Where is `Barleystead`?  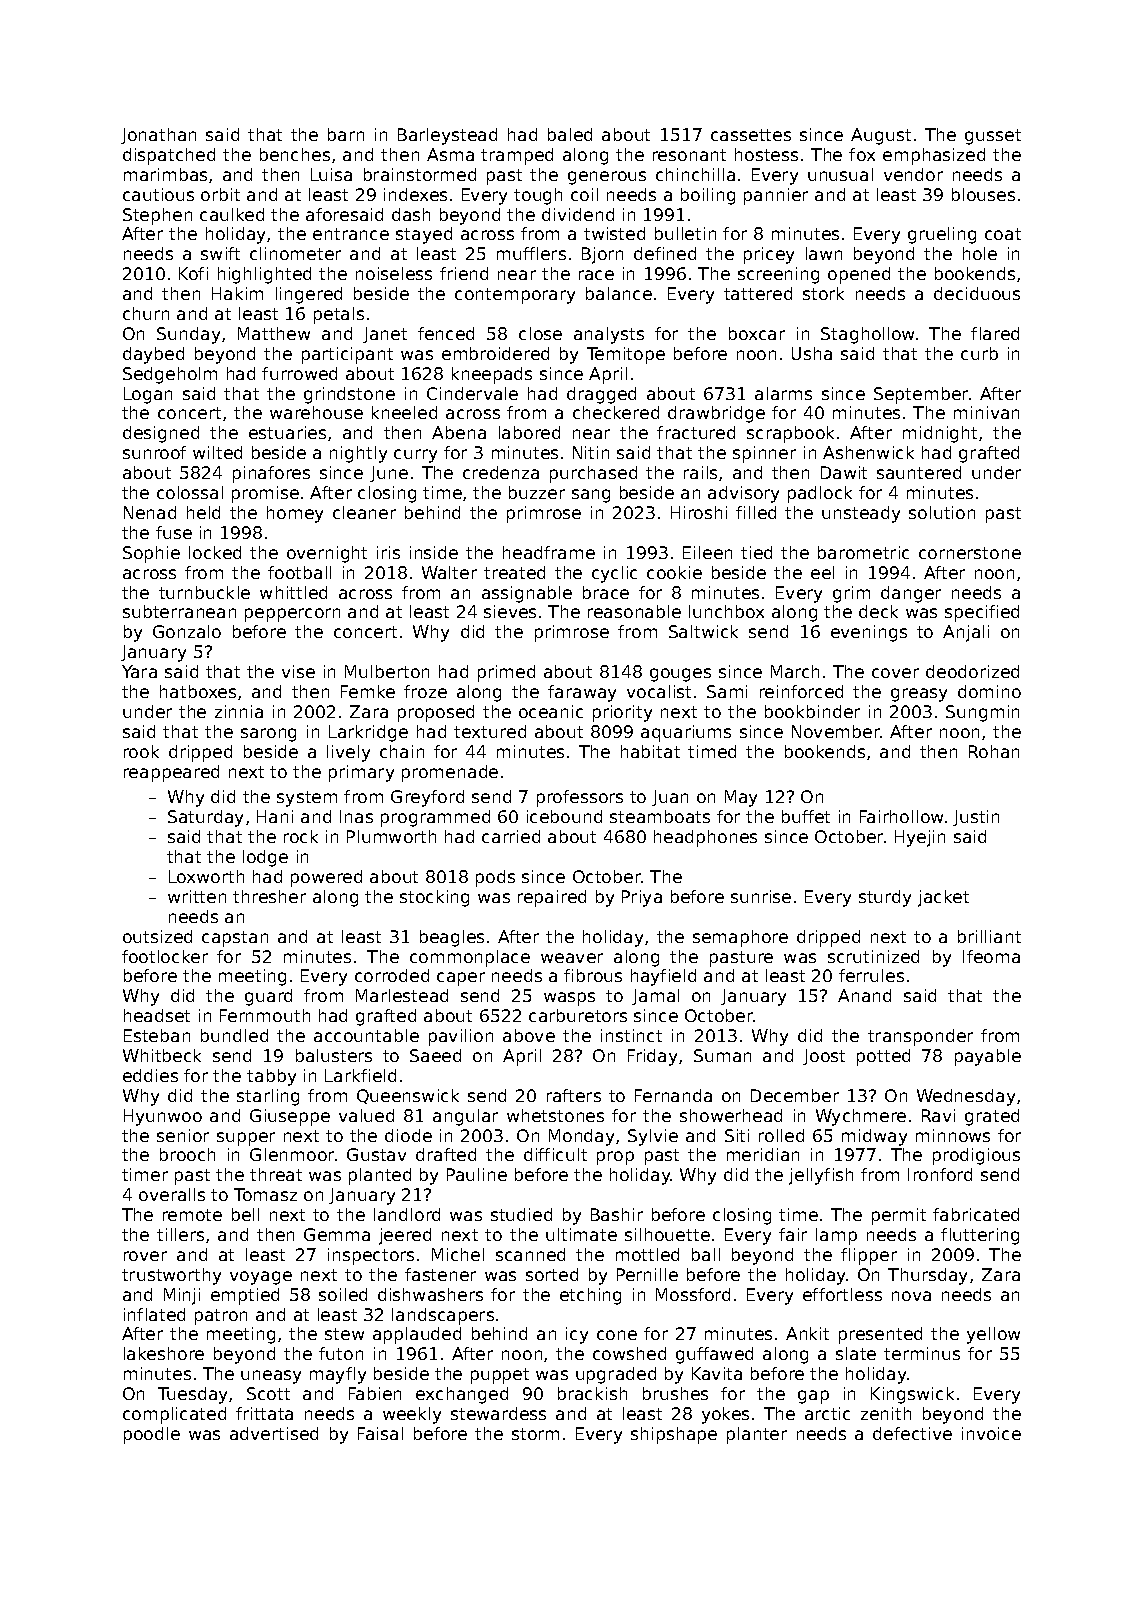
Barleystead is located at coordinates (447, 136).
